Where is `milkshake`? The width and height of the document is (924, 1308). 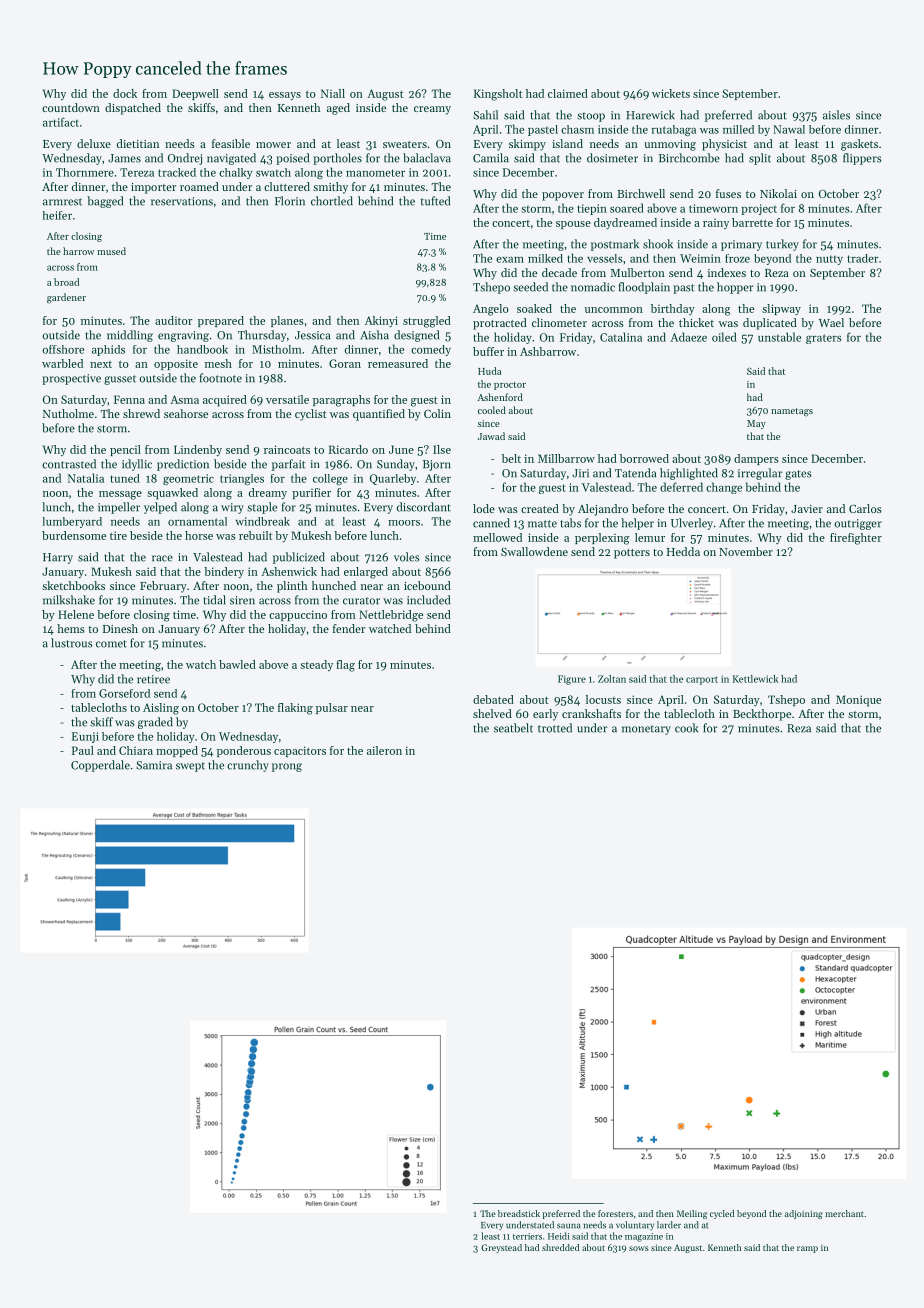 milkshake is located at coordinates (69, 600).
